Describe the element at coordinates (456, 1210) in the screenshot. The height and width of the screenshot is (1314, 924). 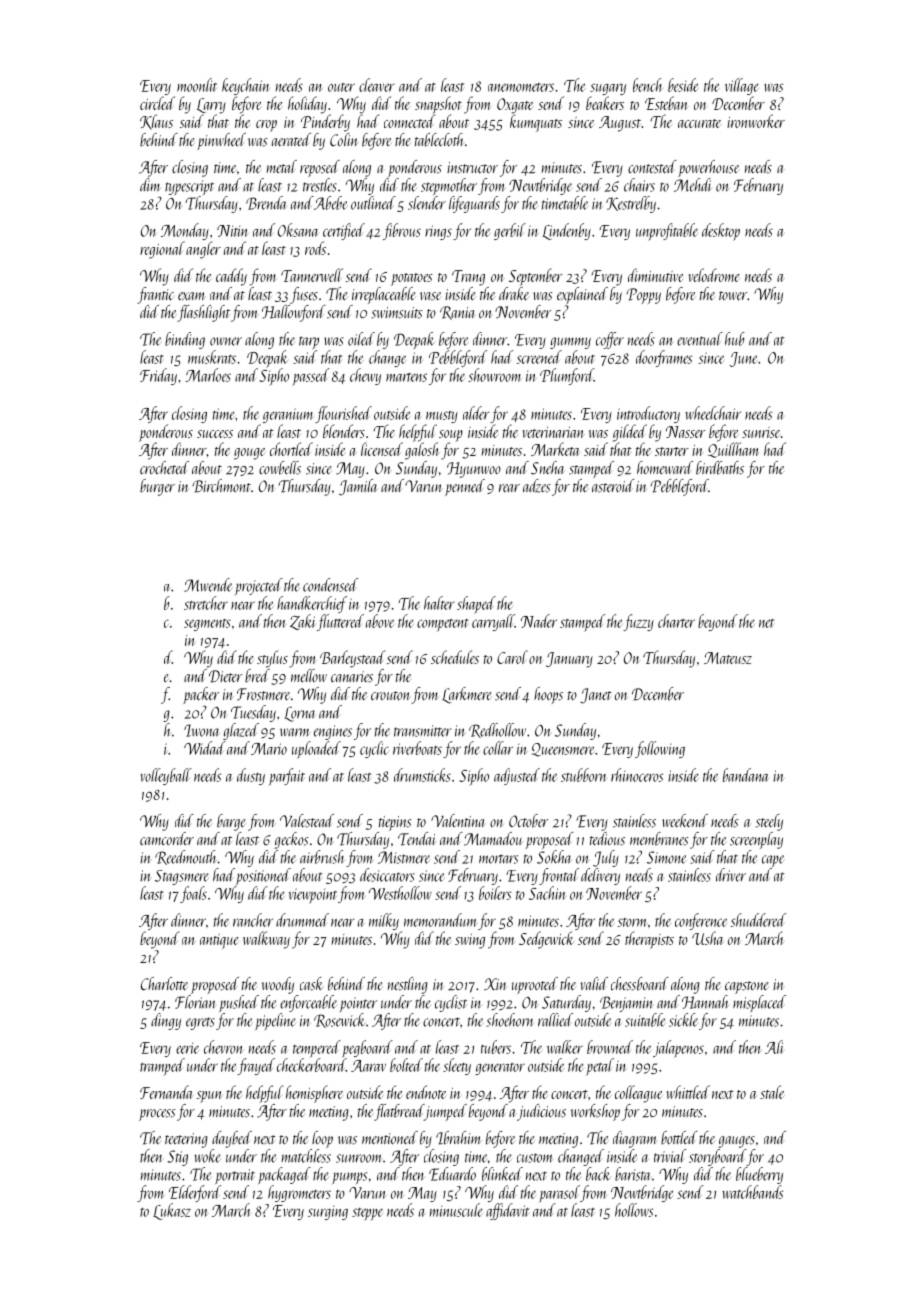
I see `minuscule` at that location.
